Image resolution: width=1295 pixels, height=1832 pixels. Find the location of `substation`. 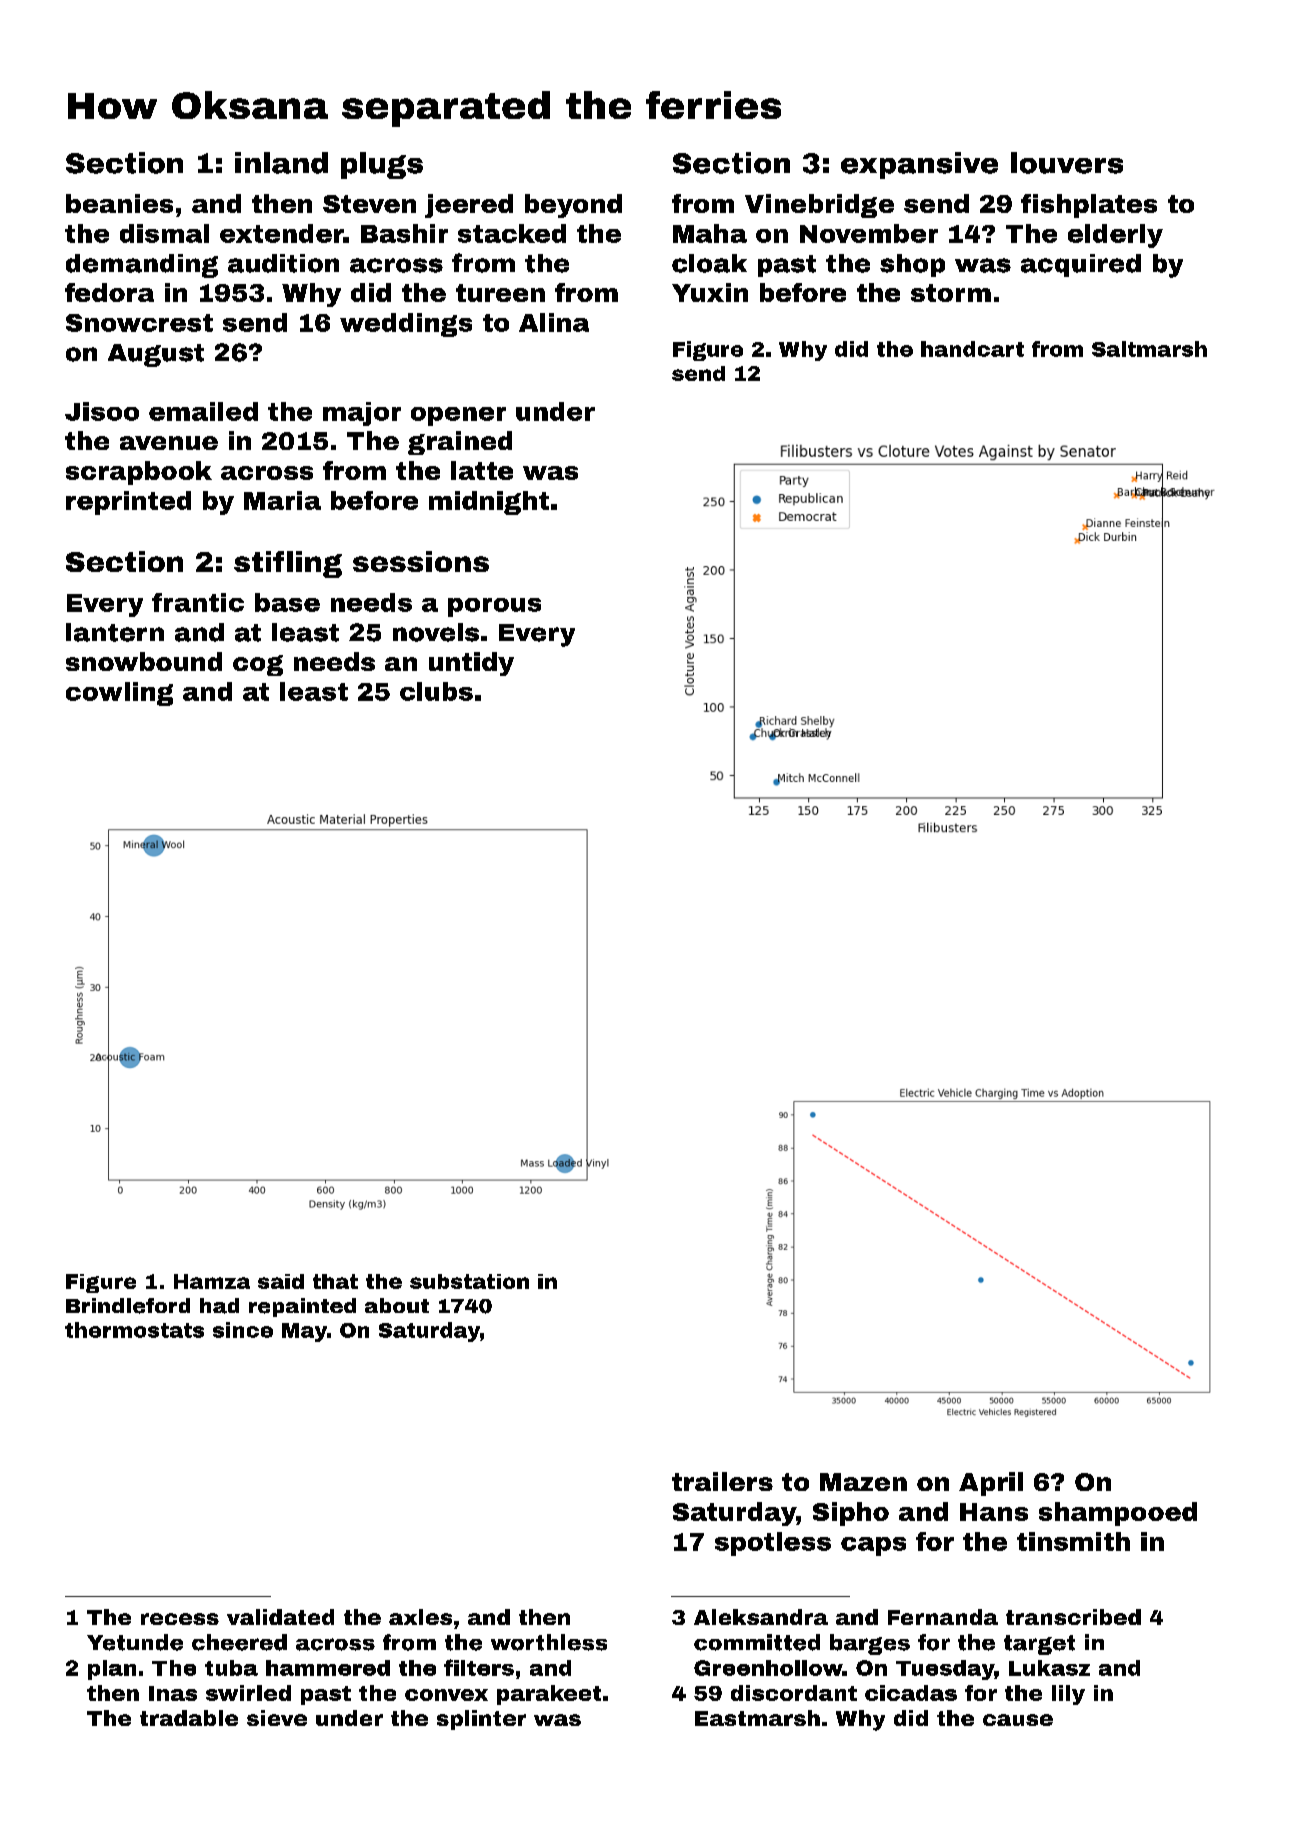

substation is located at coordinates (469, 1281).
